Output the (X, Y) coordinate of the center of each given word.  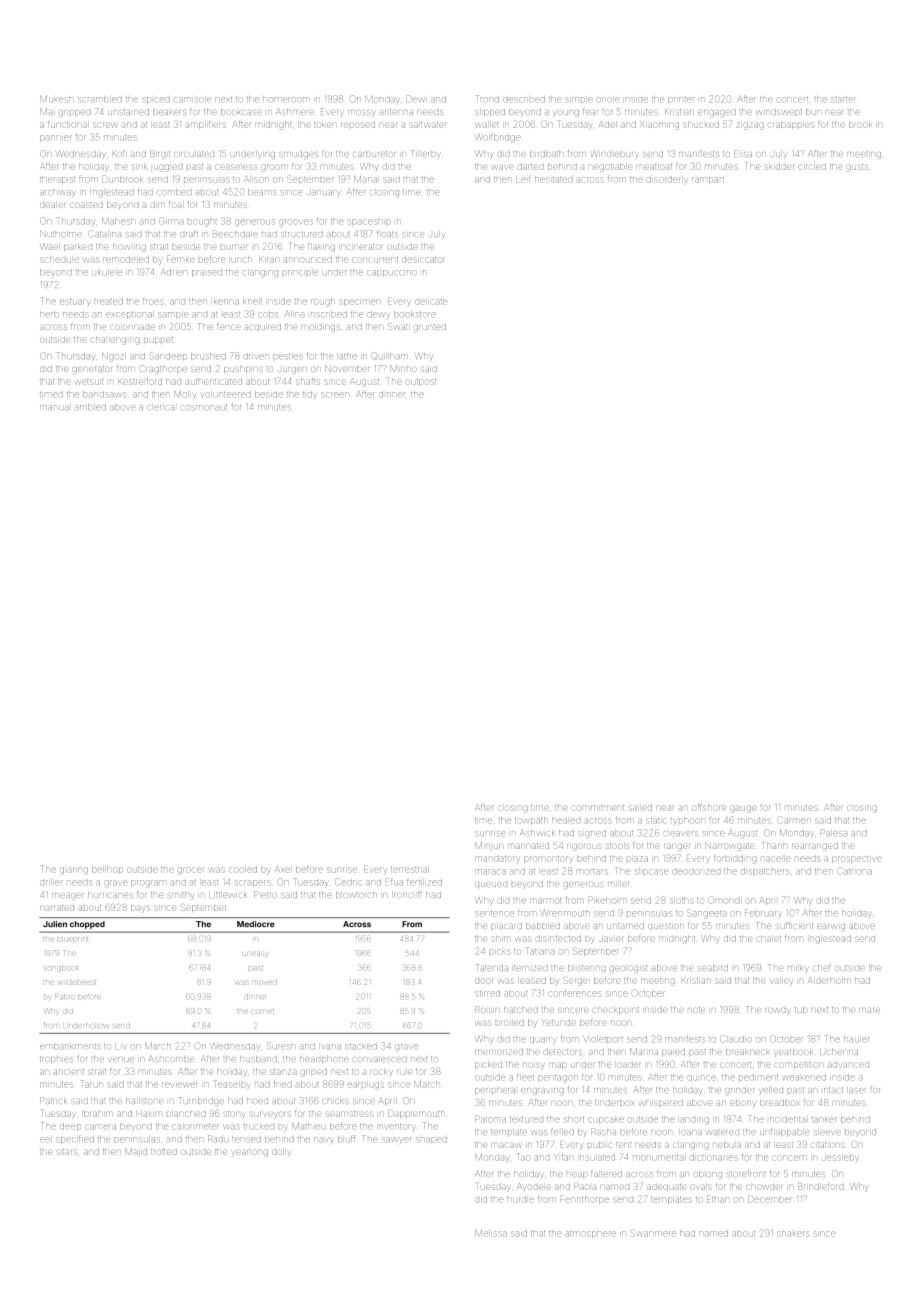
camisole (192, 99)
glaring (74, 870)
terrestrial (409, 870)
